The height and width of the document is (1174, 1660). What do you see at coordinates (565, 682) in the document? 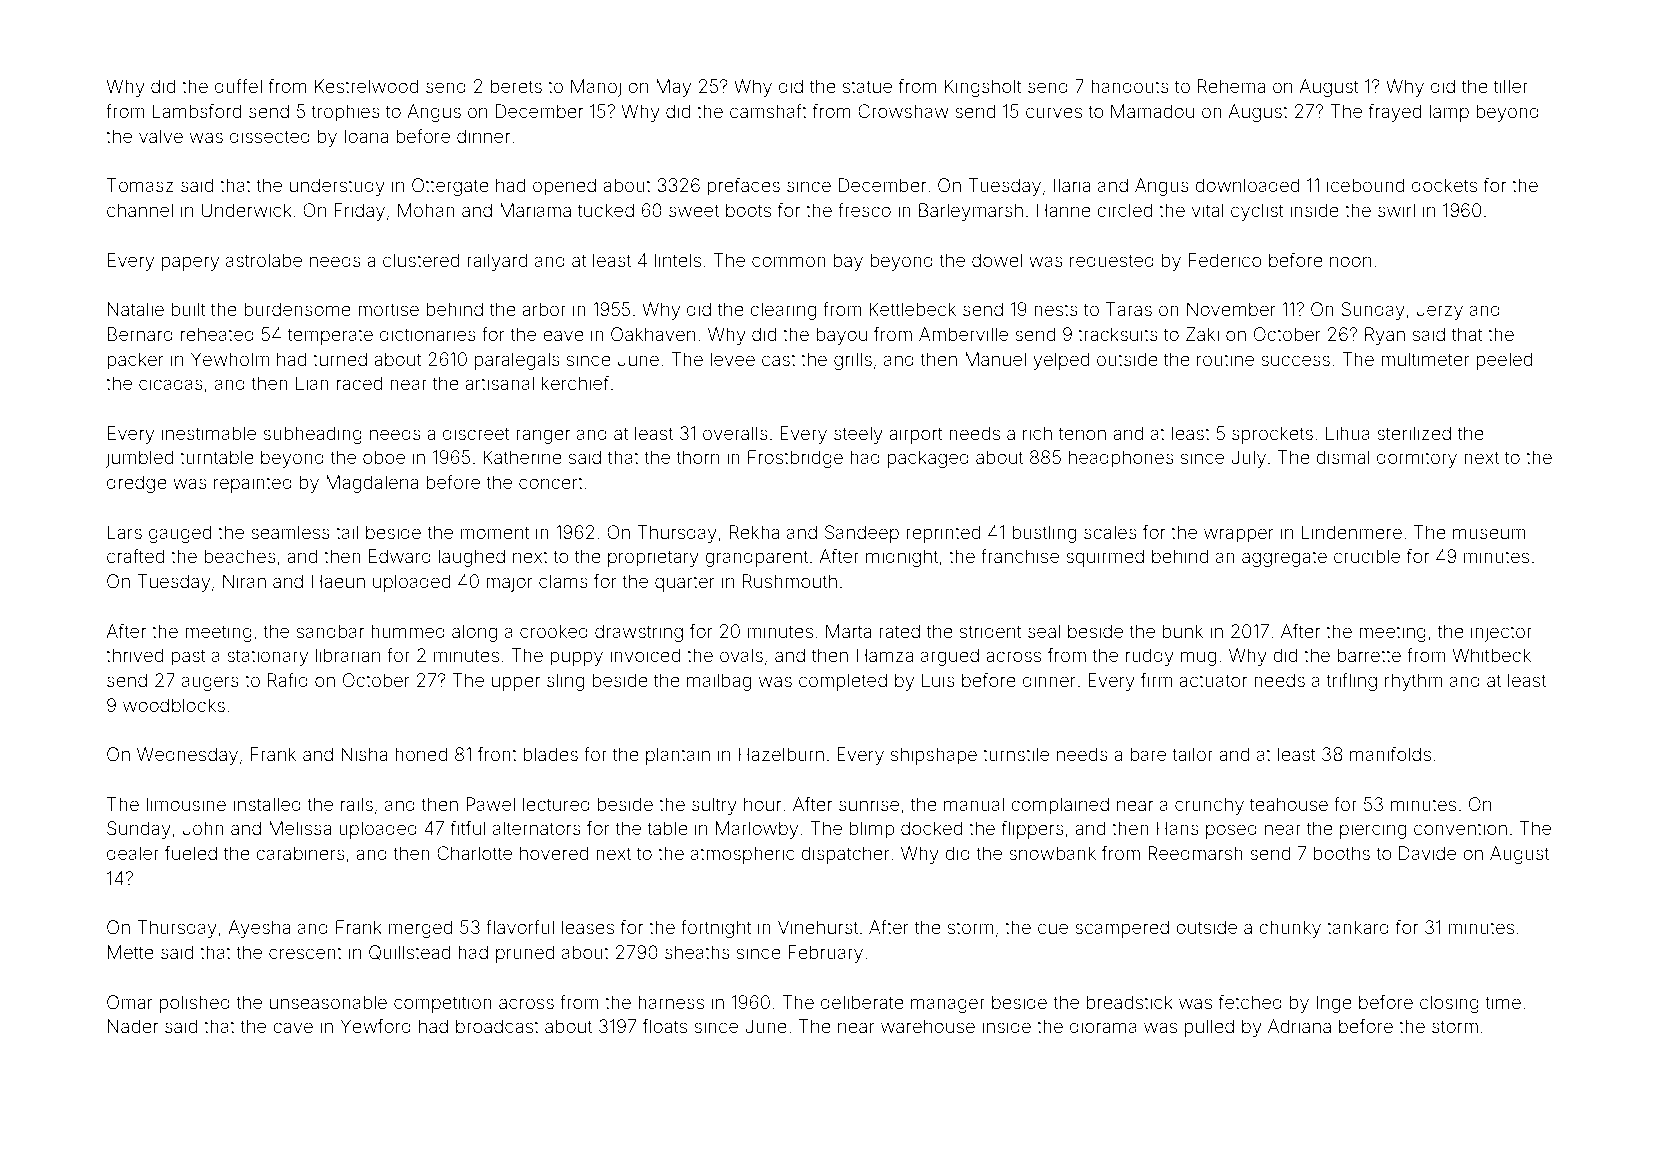
I see `sling` at bounding box center [565, 682].
